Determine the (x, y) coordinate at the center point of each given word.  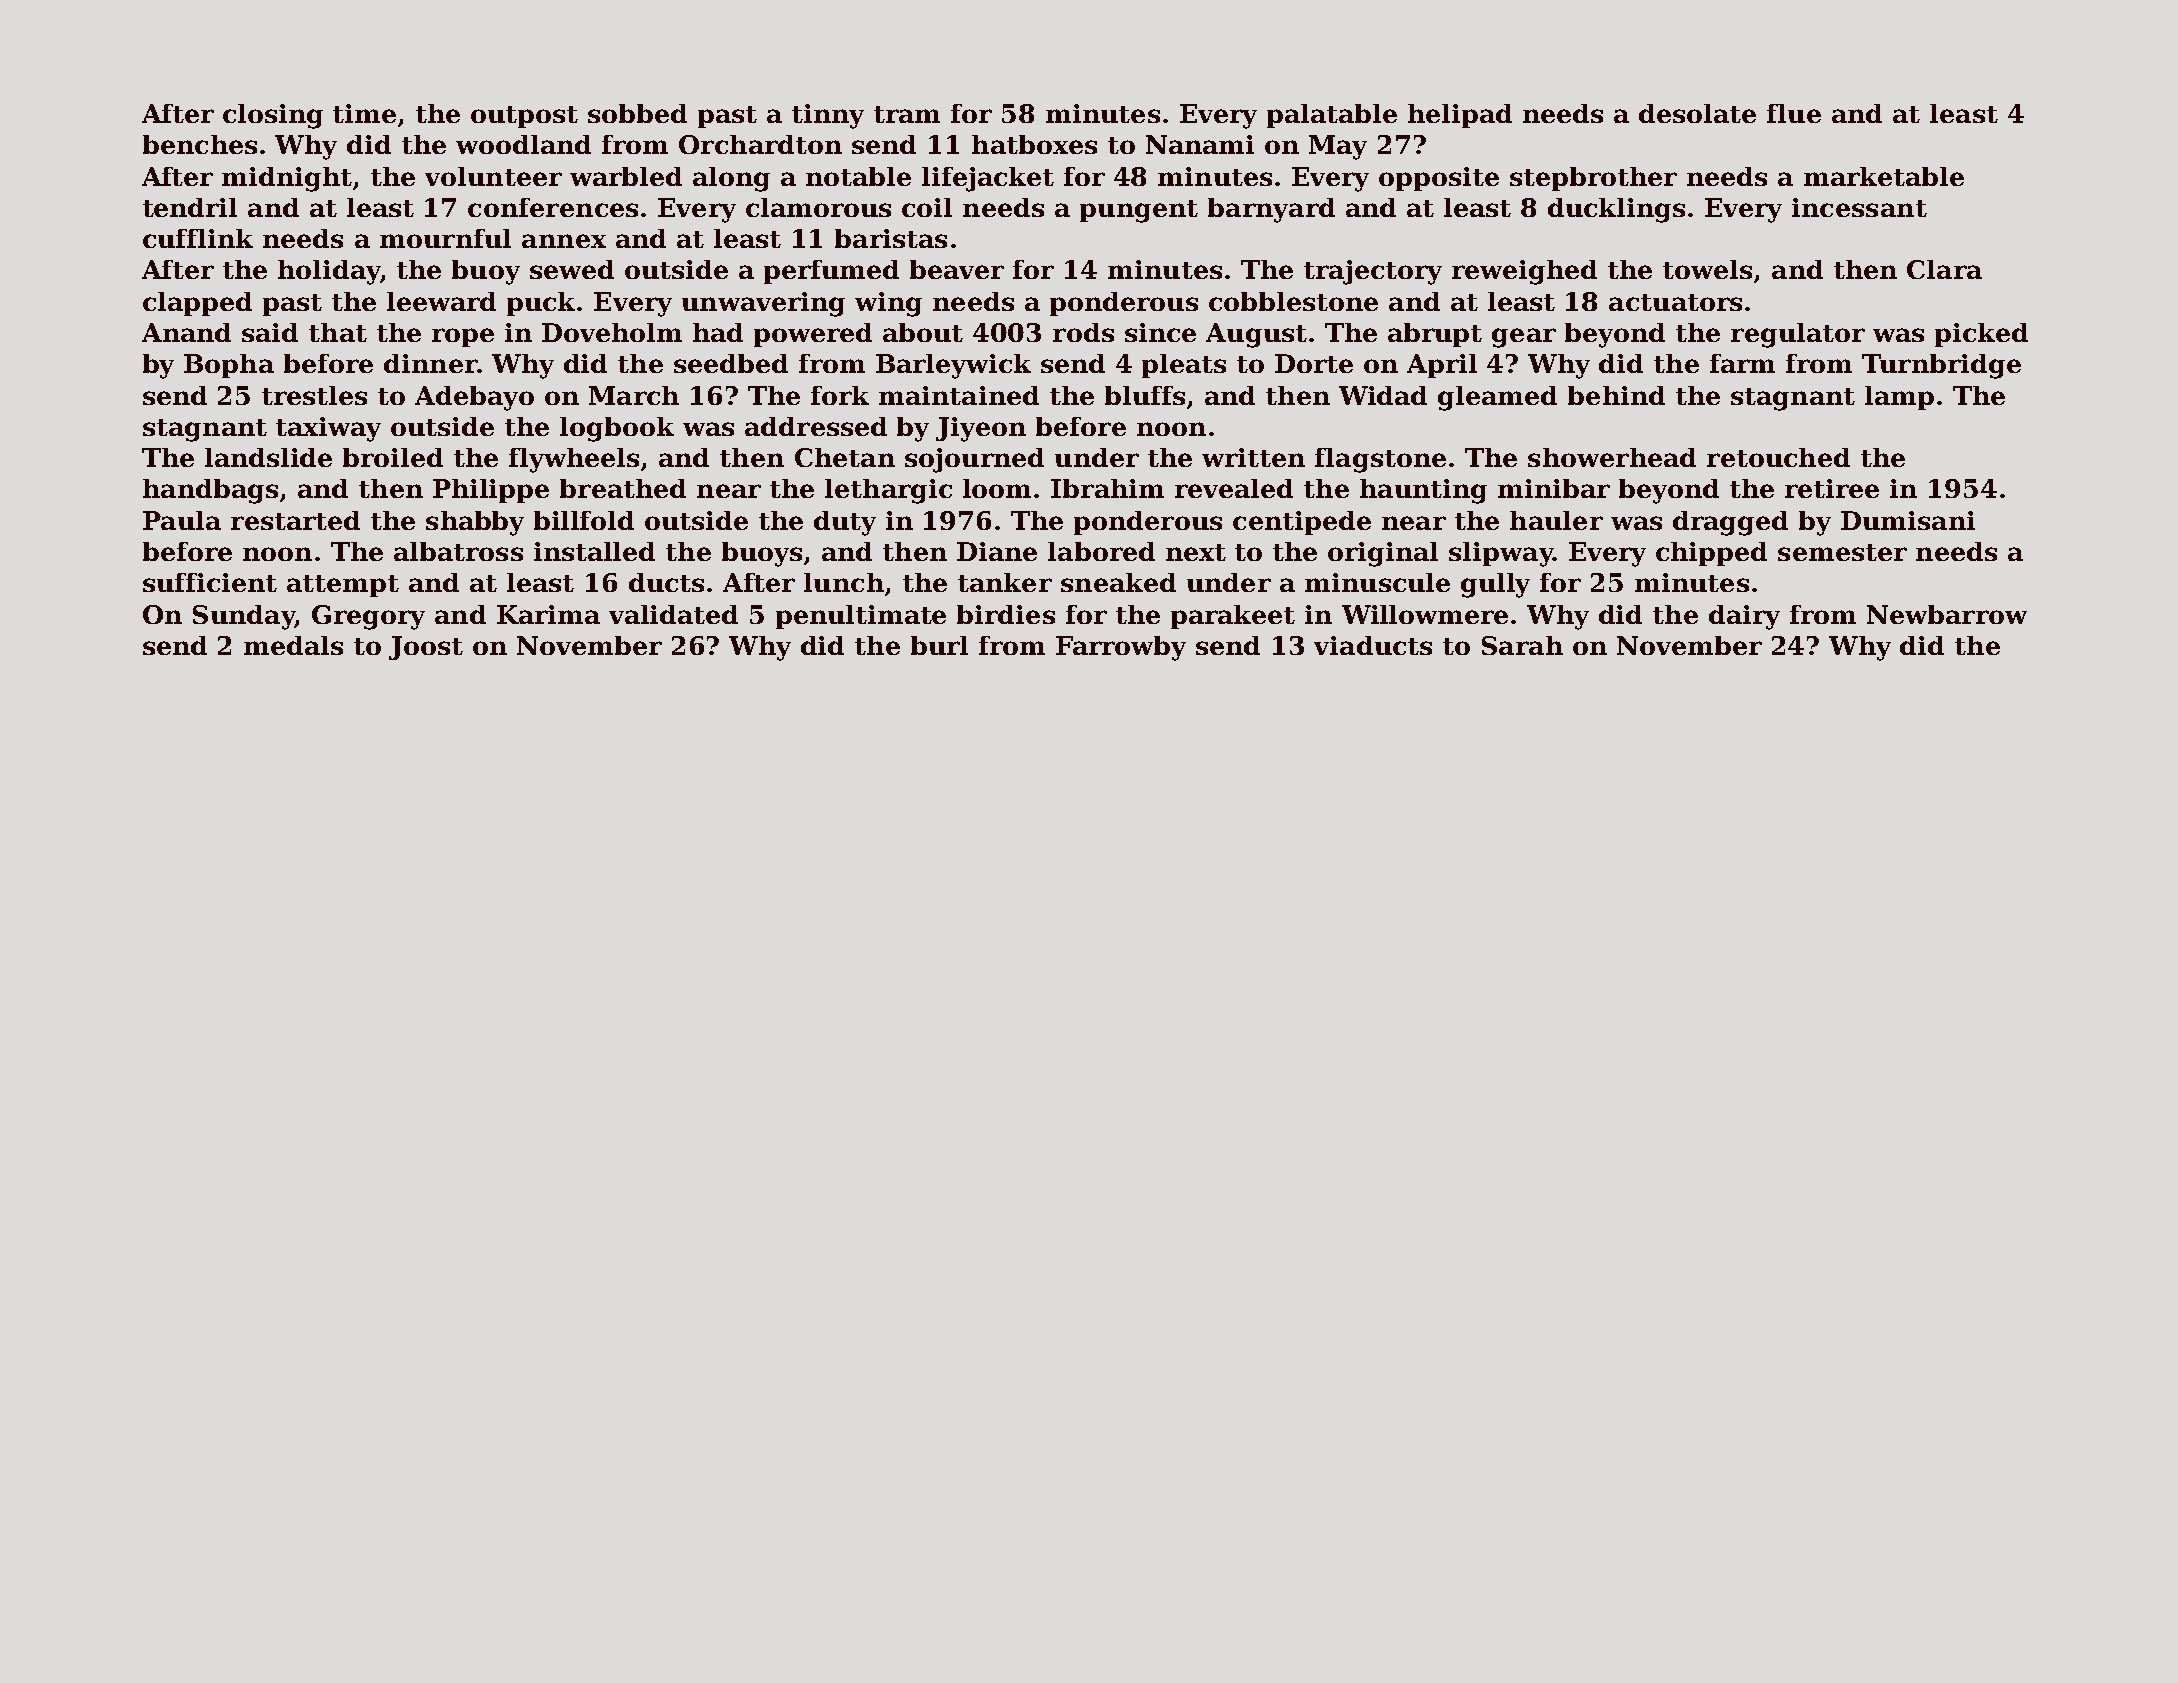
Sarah (1522, 645)
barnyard (1271, 210)
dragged (1730, 523)
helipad (1460, 116)
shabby (475, 523)
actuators (1675, 302)
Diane (997, 551)
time (364, 113)
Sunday (244, 617)
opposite (1439, 179)
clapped (197, 304)
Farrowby (1121, 648)
